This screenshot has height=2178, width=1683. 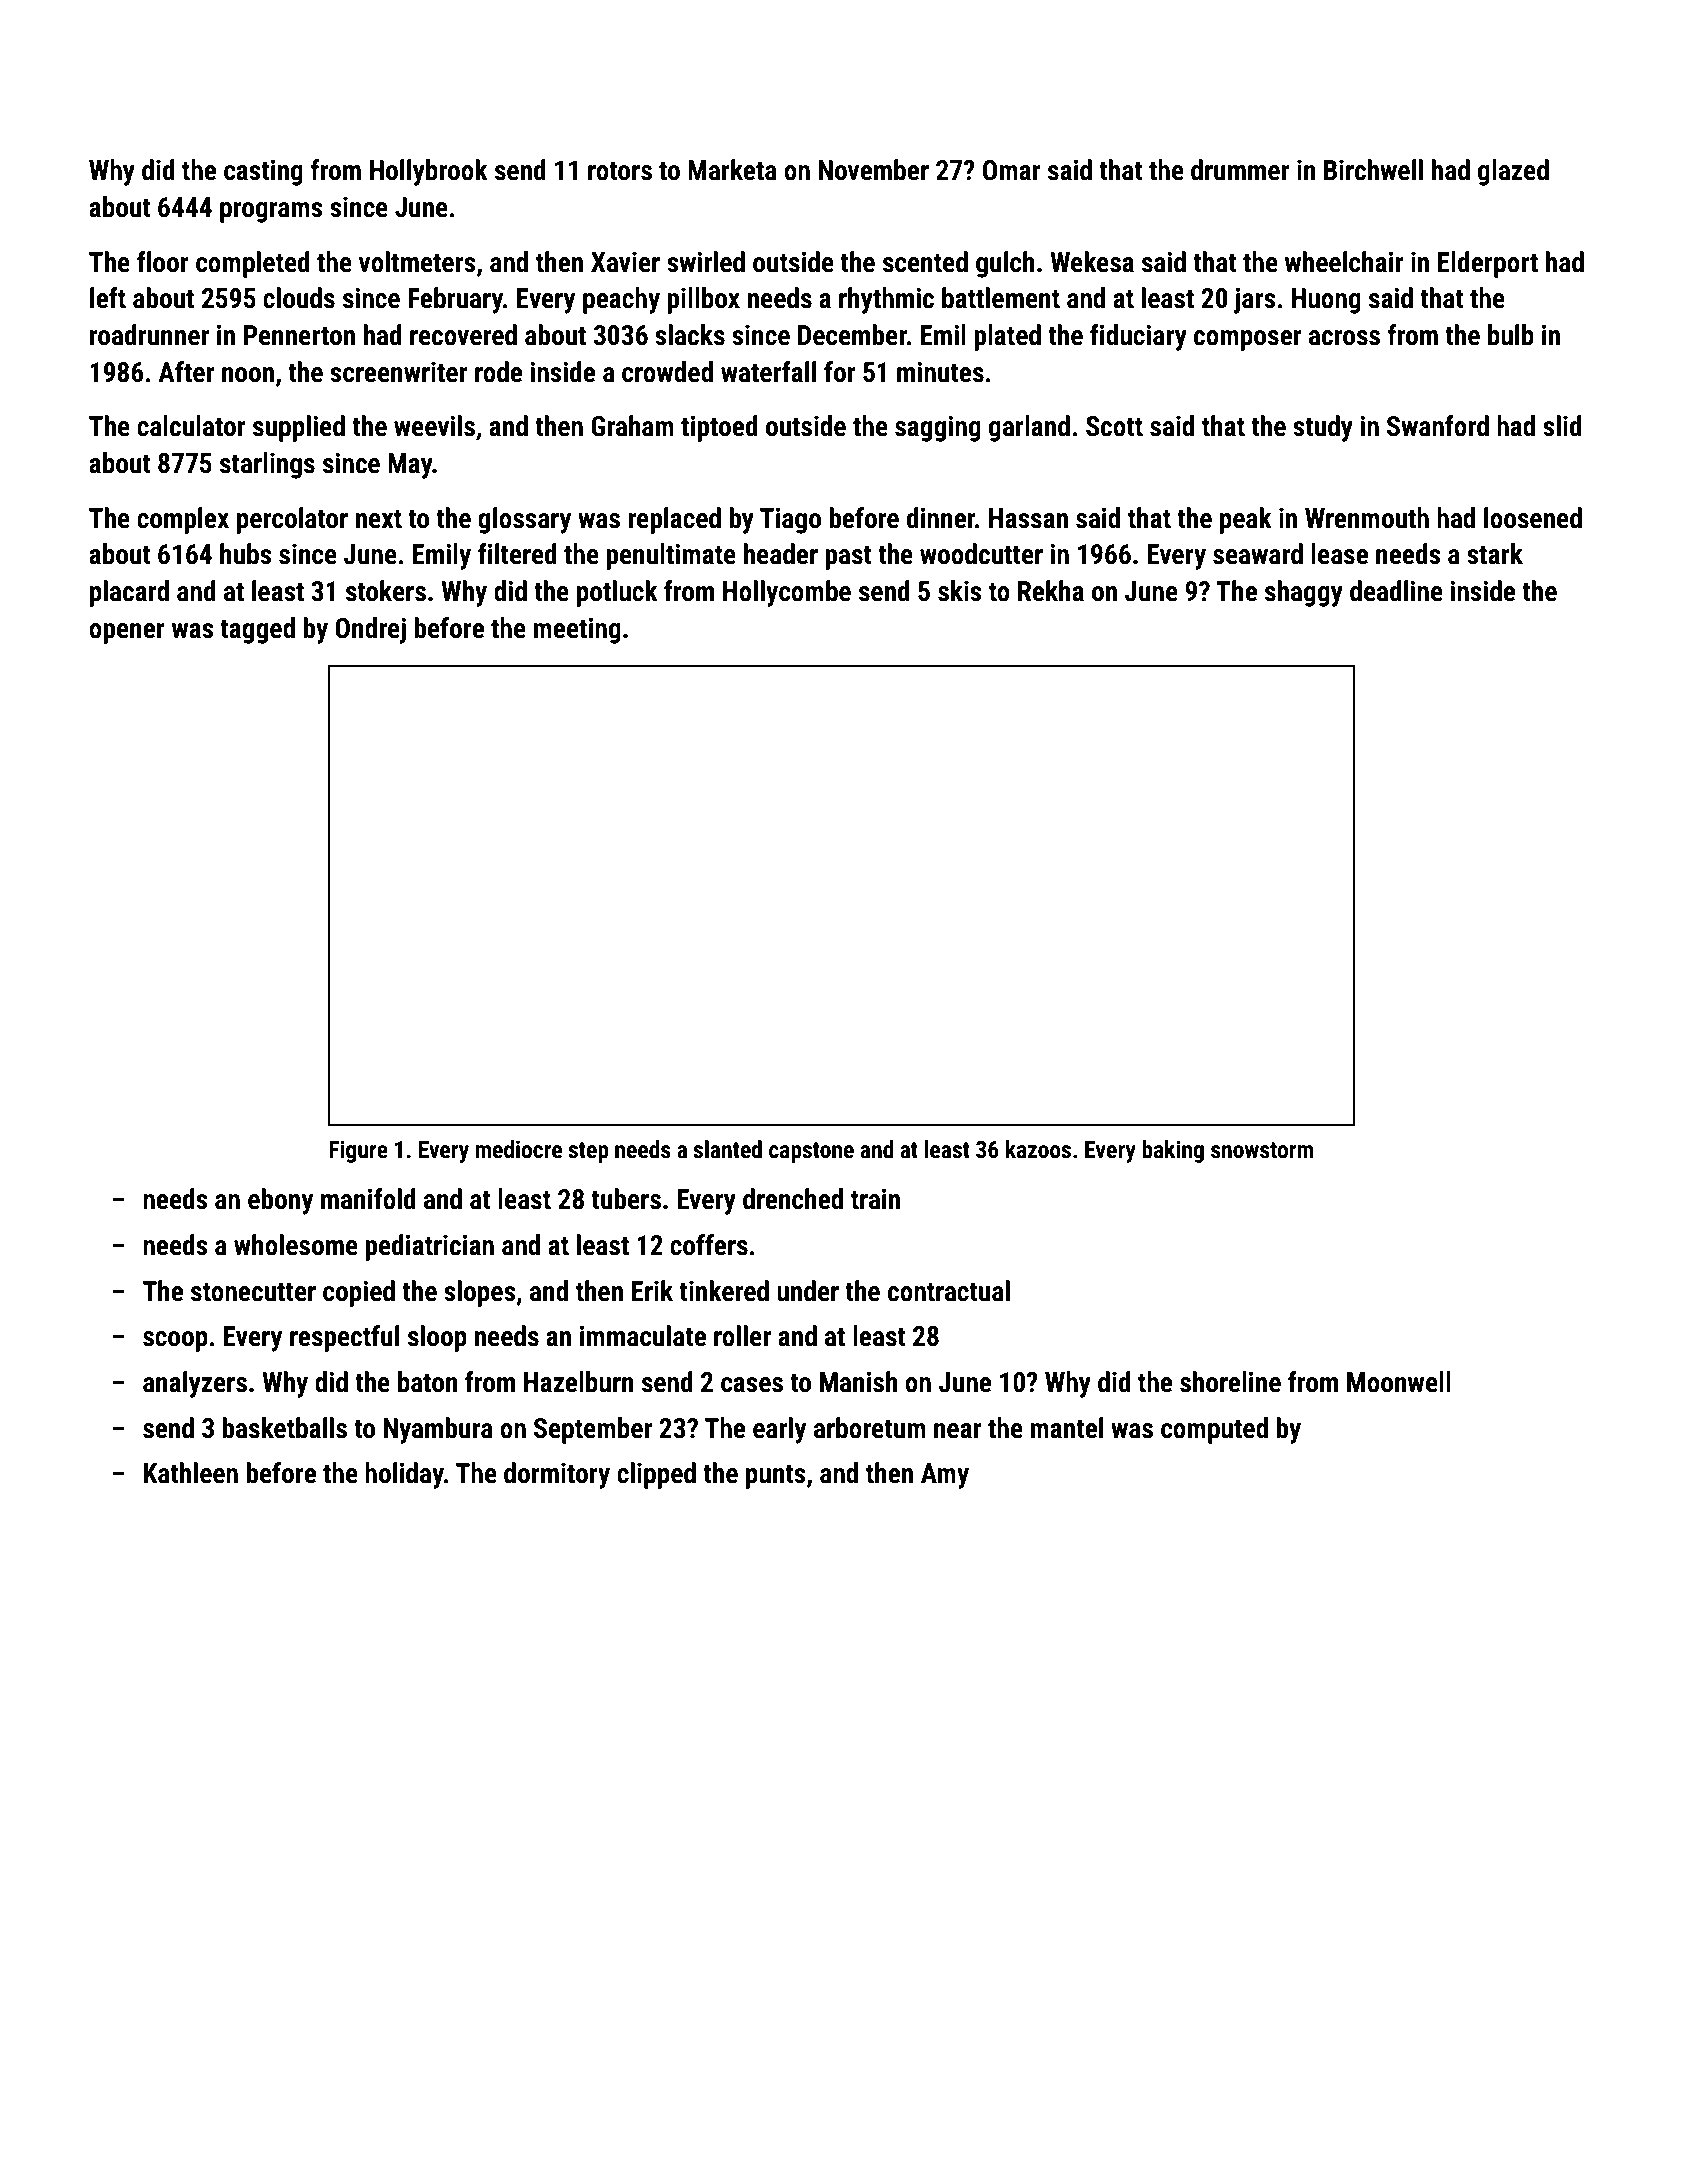 What do you see at coordinates (358, 1151) in the screenshot?
I see `Figure` at bounding box center [358, 1151].
